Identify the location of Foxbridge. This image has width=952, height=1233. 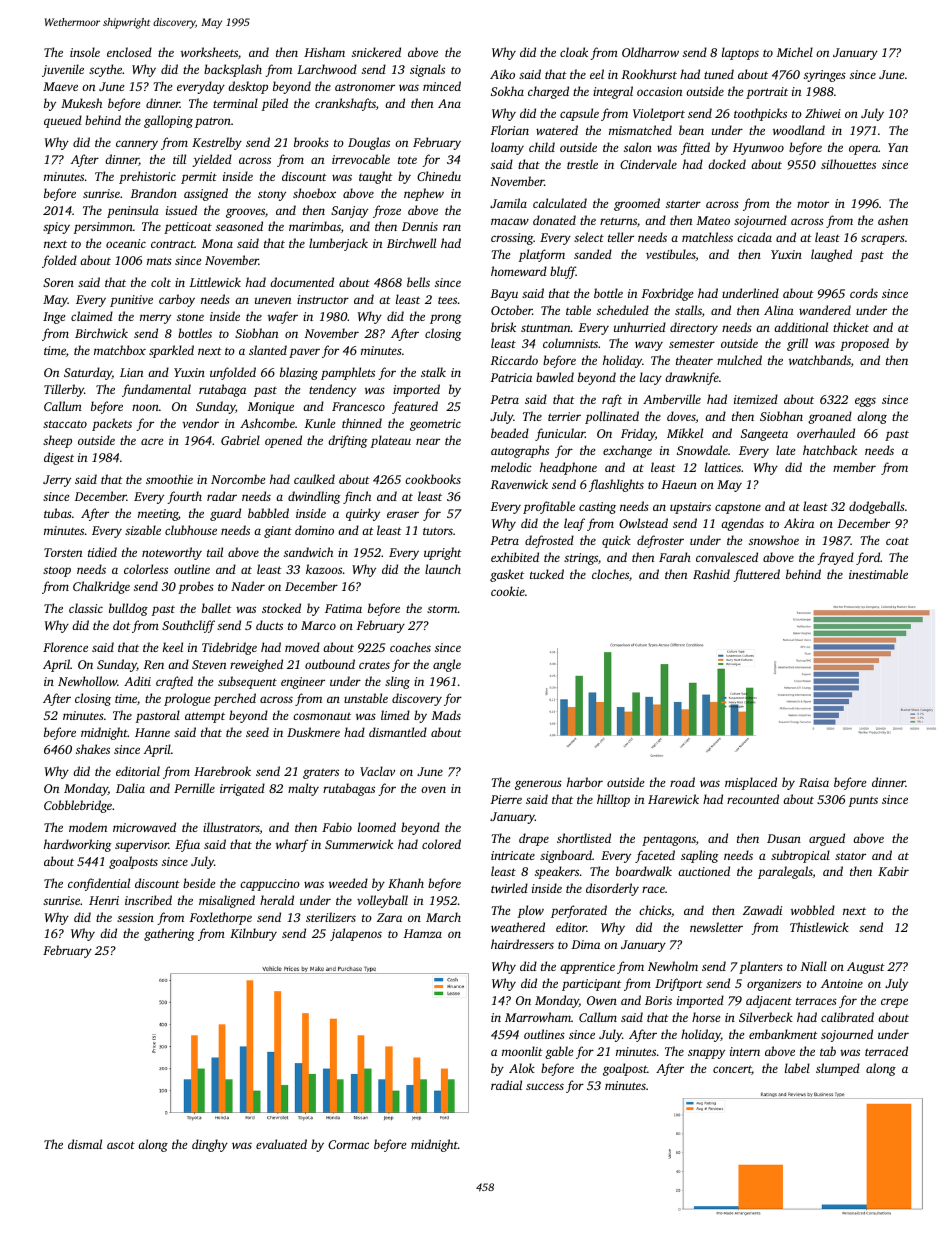
(667, 294).
